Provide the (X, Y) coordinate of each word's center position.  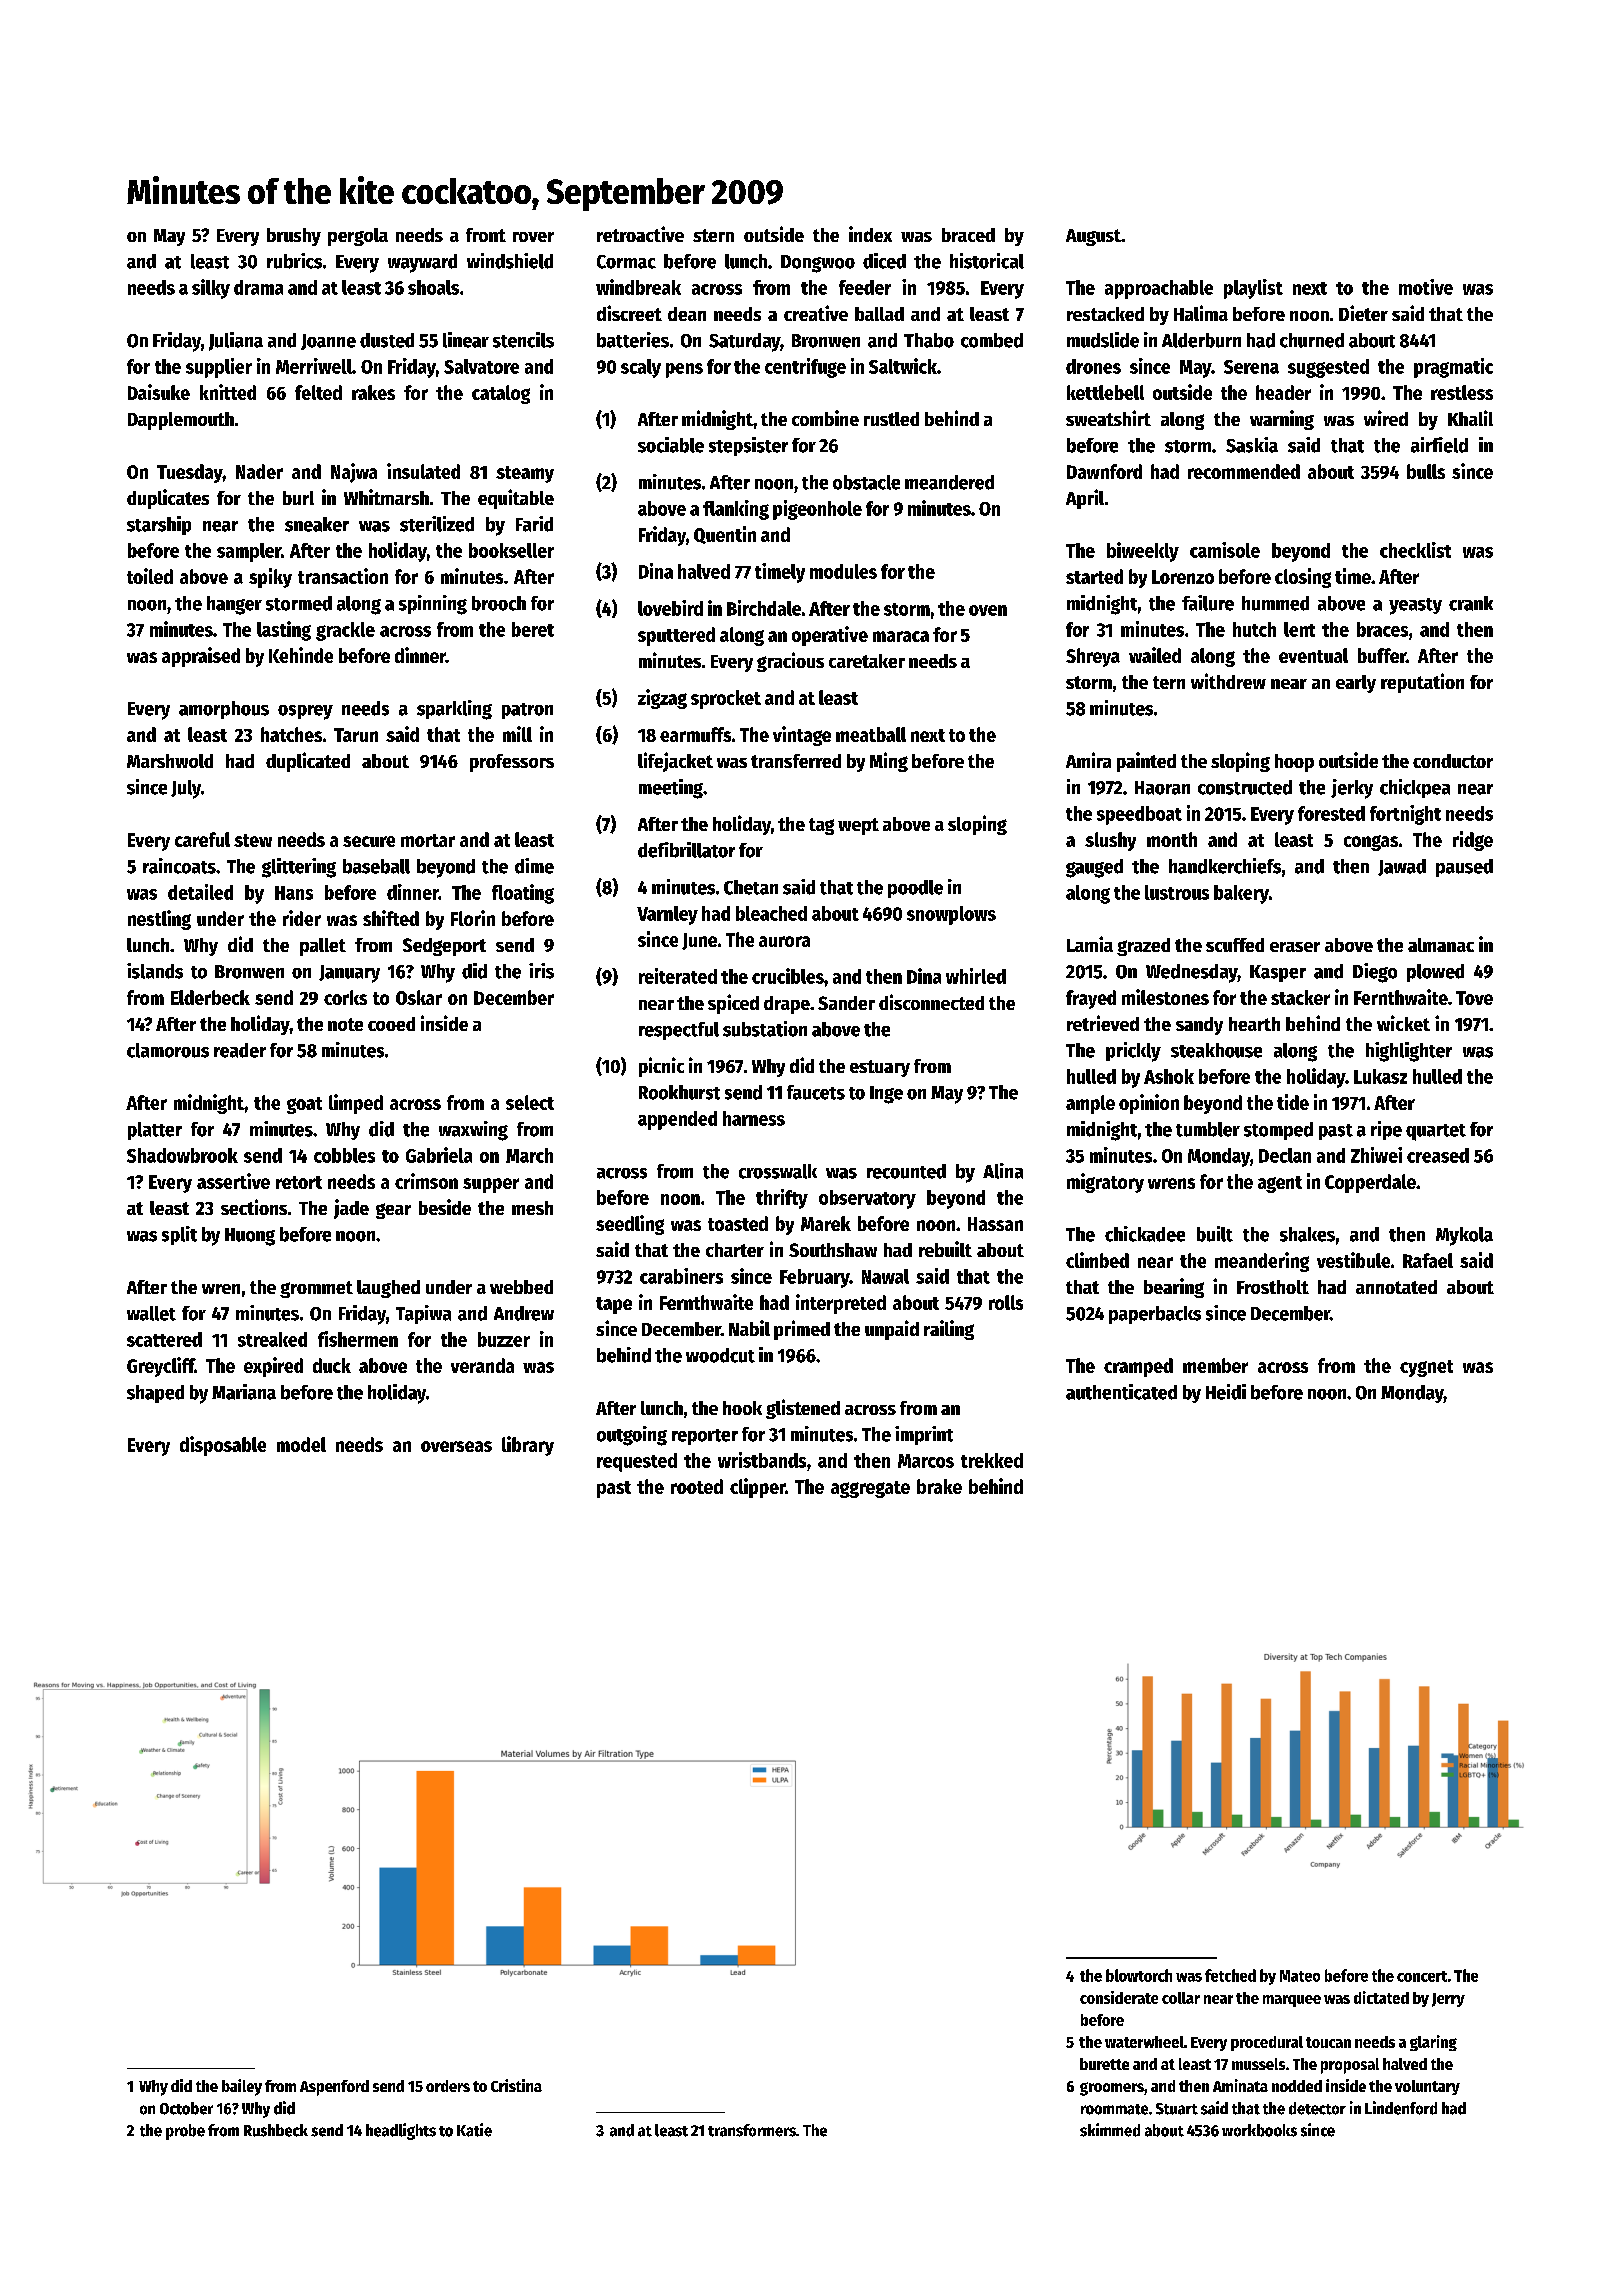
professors (512, 763)
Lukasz (1380, 1076)
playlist (1253, 289)
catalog (501, 394)
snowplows (951, 915)
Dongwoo (818, 264)
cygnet (1426, 1368)
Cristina (516, 2085)
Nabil (749, 1328)
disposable (223, 1446)
